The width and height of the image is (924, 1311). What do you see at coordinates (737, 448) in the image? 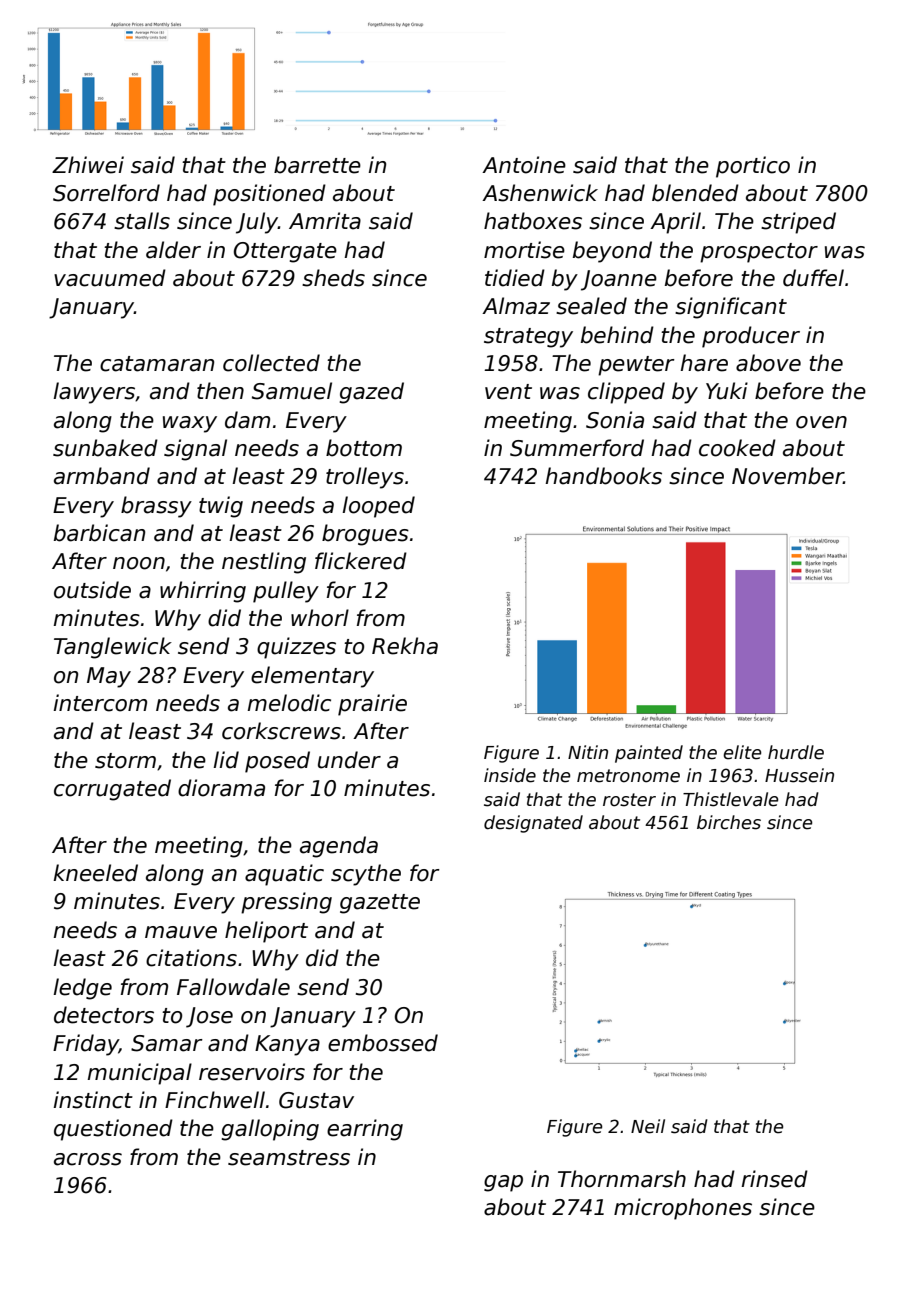
I see `cooked` at bounding box center [737, 448].
